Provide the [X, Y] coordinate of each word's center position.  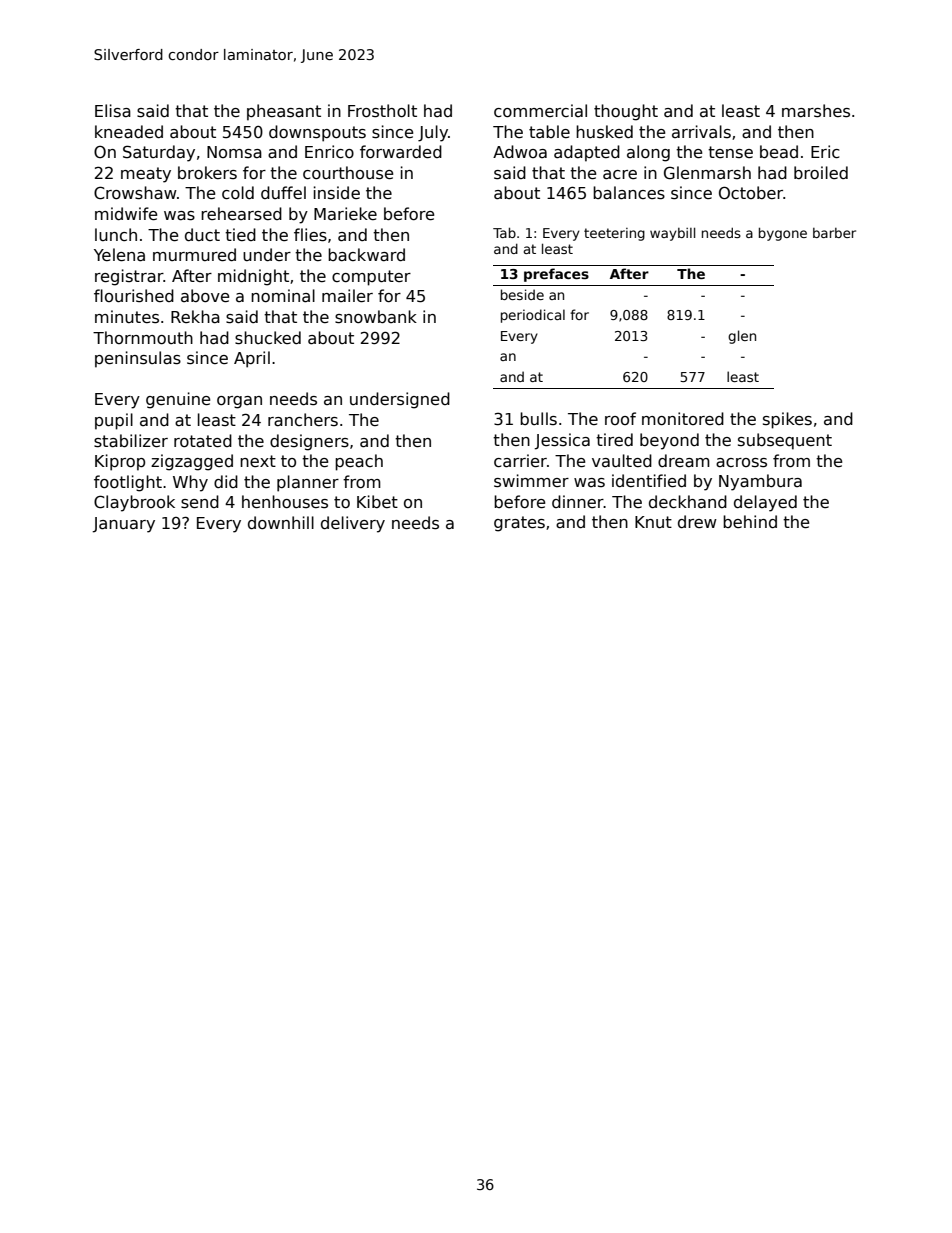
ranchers [303, 420]
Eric [825, 151]
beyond [669, 441]
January [123, 525]
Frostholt [382, 111]
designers [309, 442]
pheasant [284, 112]
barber [834, 233]
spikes [787, 420]
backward [366, 255]
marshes [816, 111]
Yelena [119, 255]
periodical [533, 316]
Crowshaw [135, 193]
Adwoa [520, 151]
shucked [268, 338]
